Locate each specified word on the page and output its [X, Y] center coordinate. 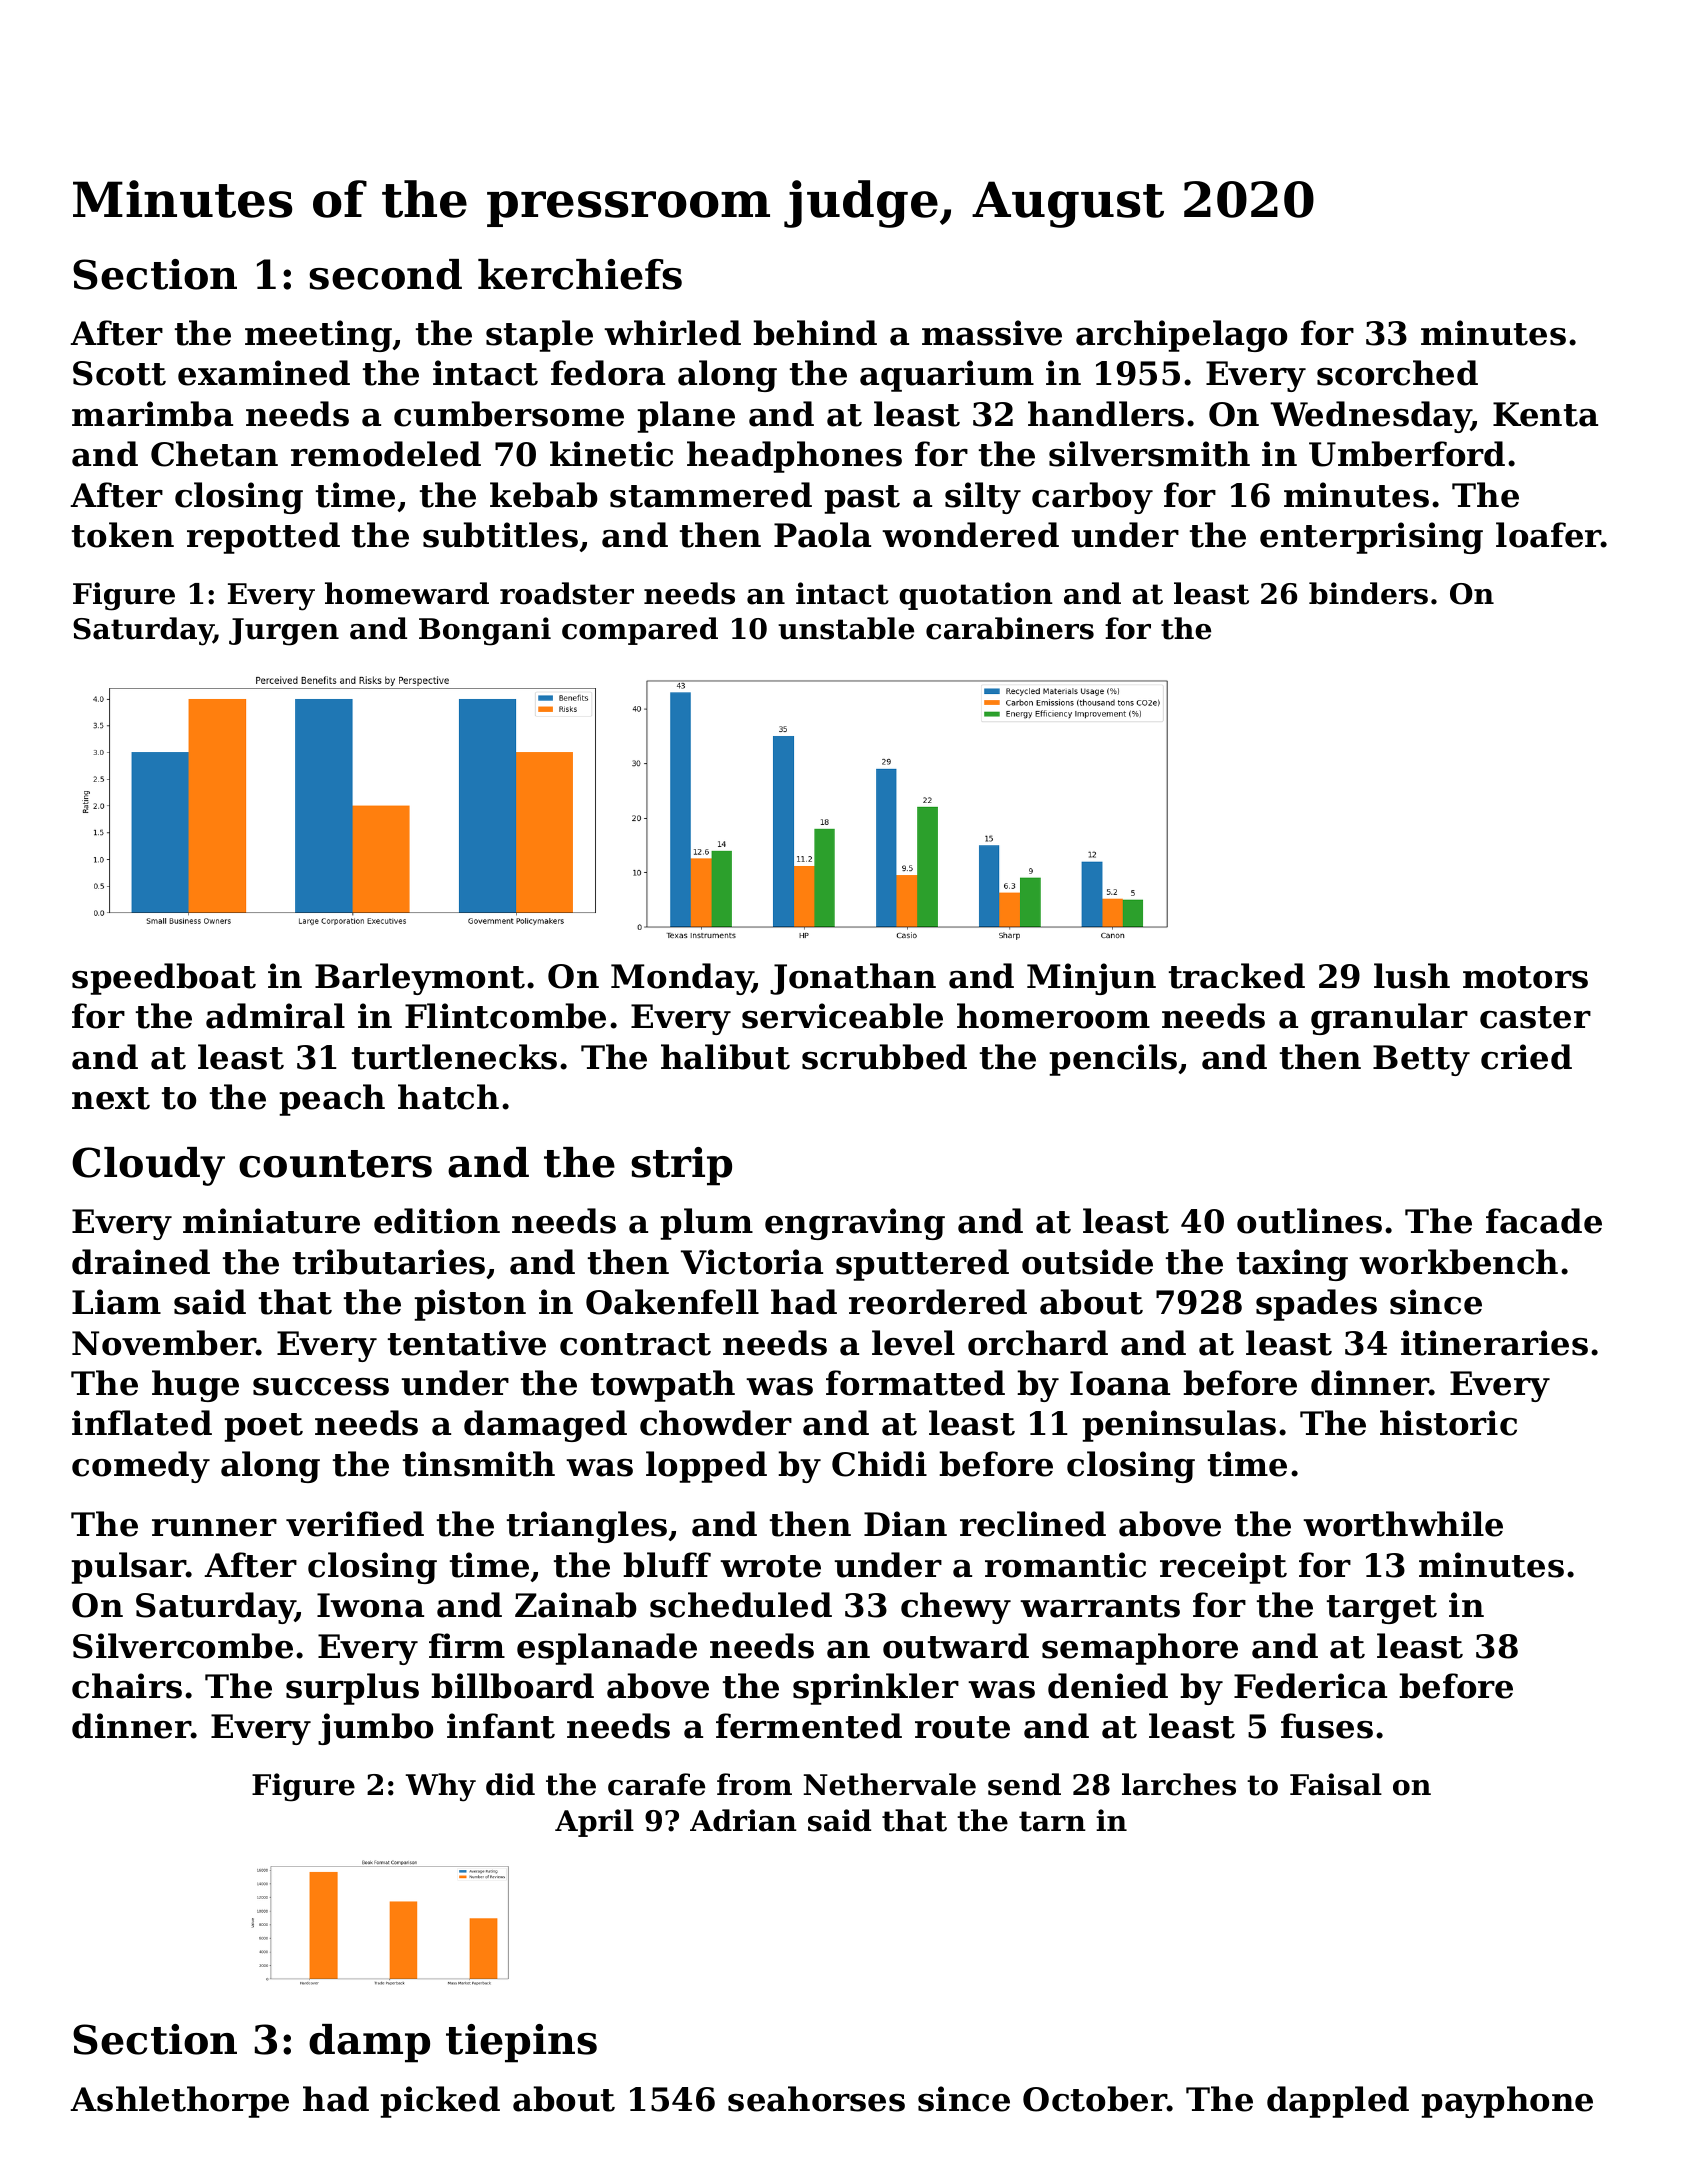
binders [1368, 593]
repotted [263, 538]
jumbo [375, 1729]
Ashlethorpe [179, 2102]
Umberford [1407, 454]
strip [681, 1166]
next [111, 1098]
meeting [319, 336]
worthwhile [1403, 1524]
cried [1526, 1057]
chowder [716, 1423]
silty [983, 498]
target [1382, 1609]
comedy [141, 1467]
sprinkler [876, 1689]
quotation [976, 596]
